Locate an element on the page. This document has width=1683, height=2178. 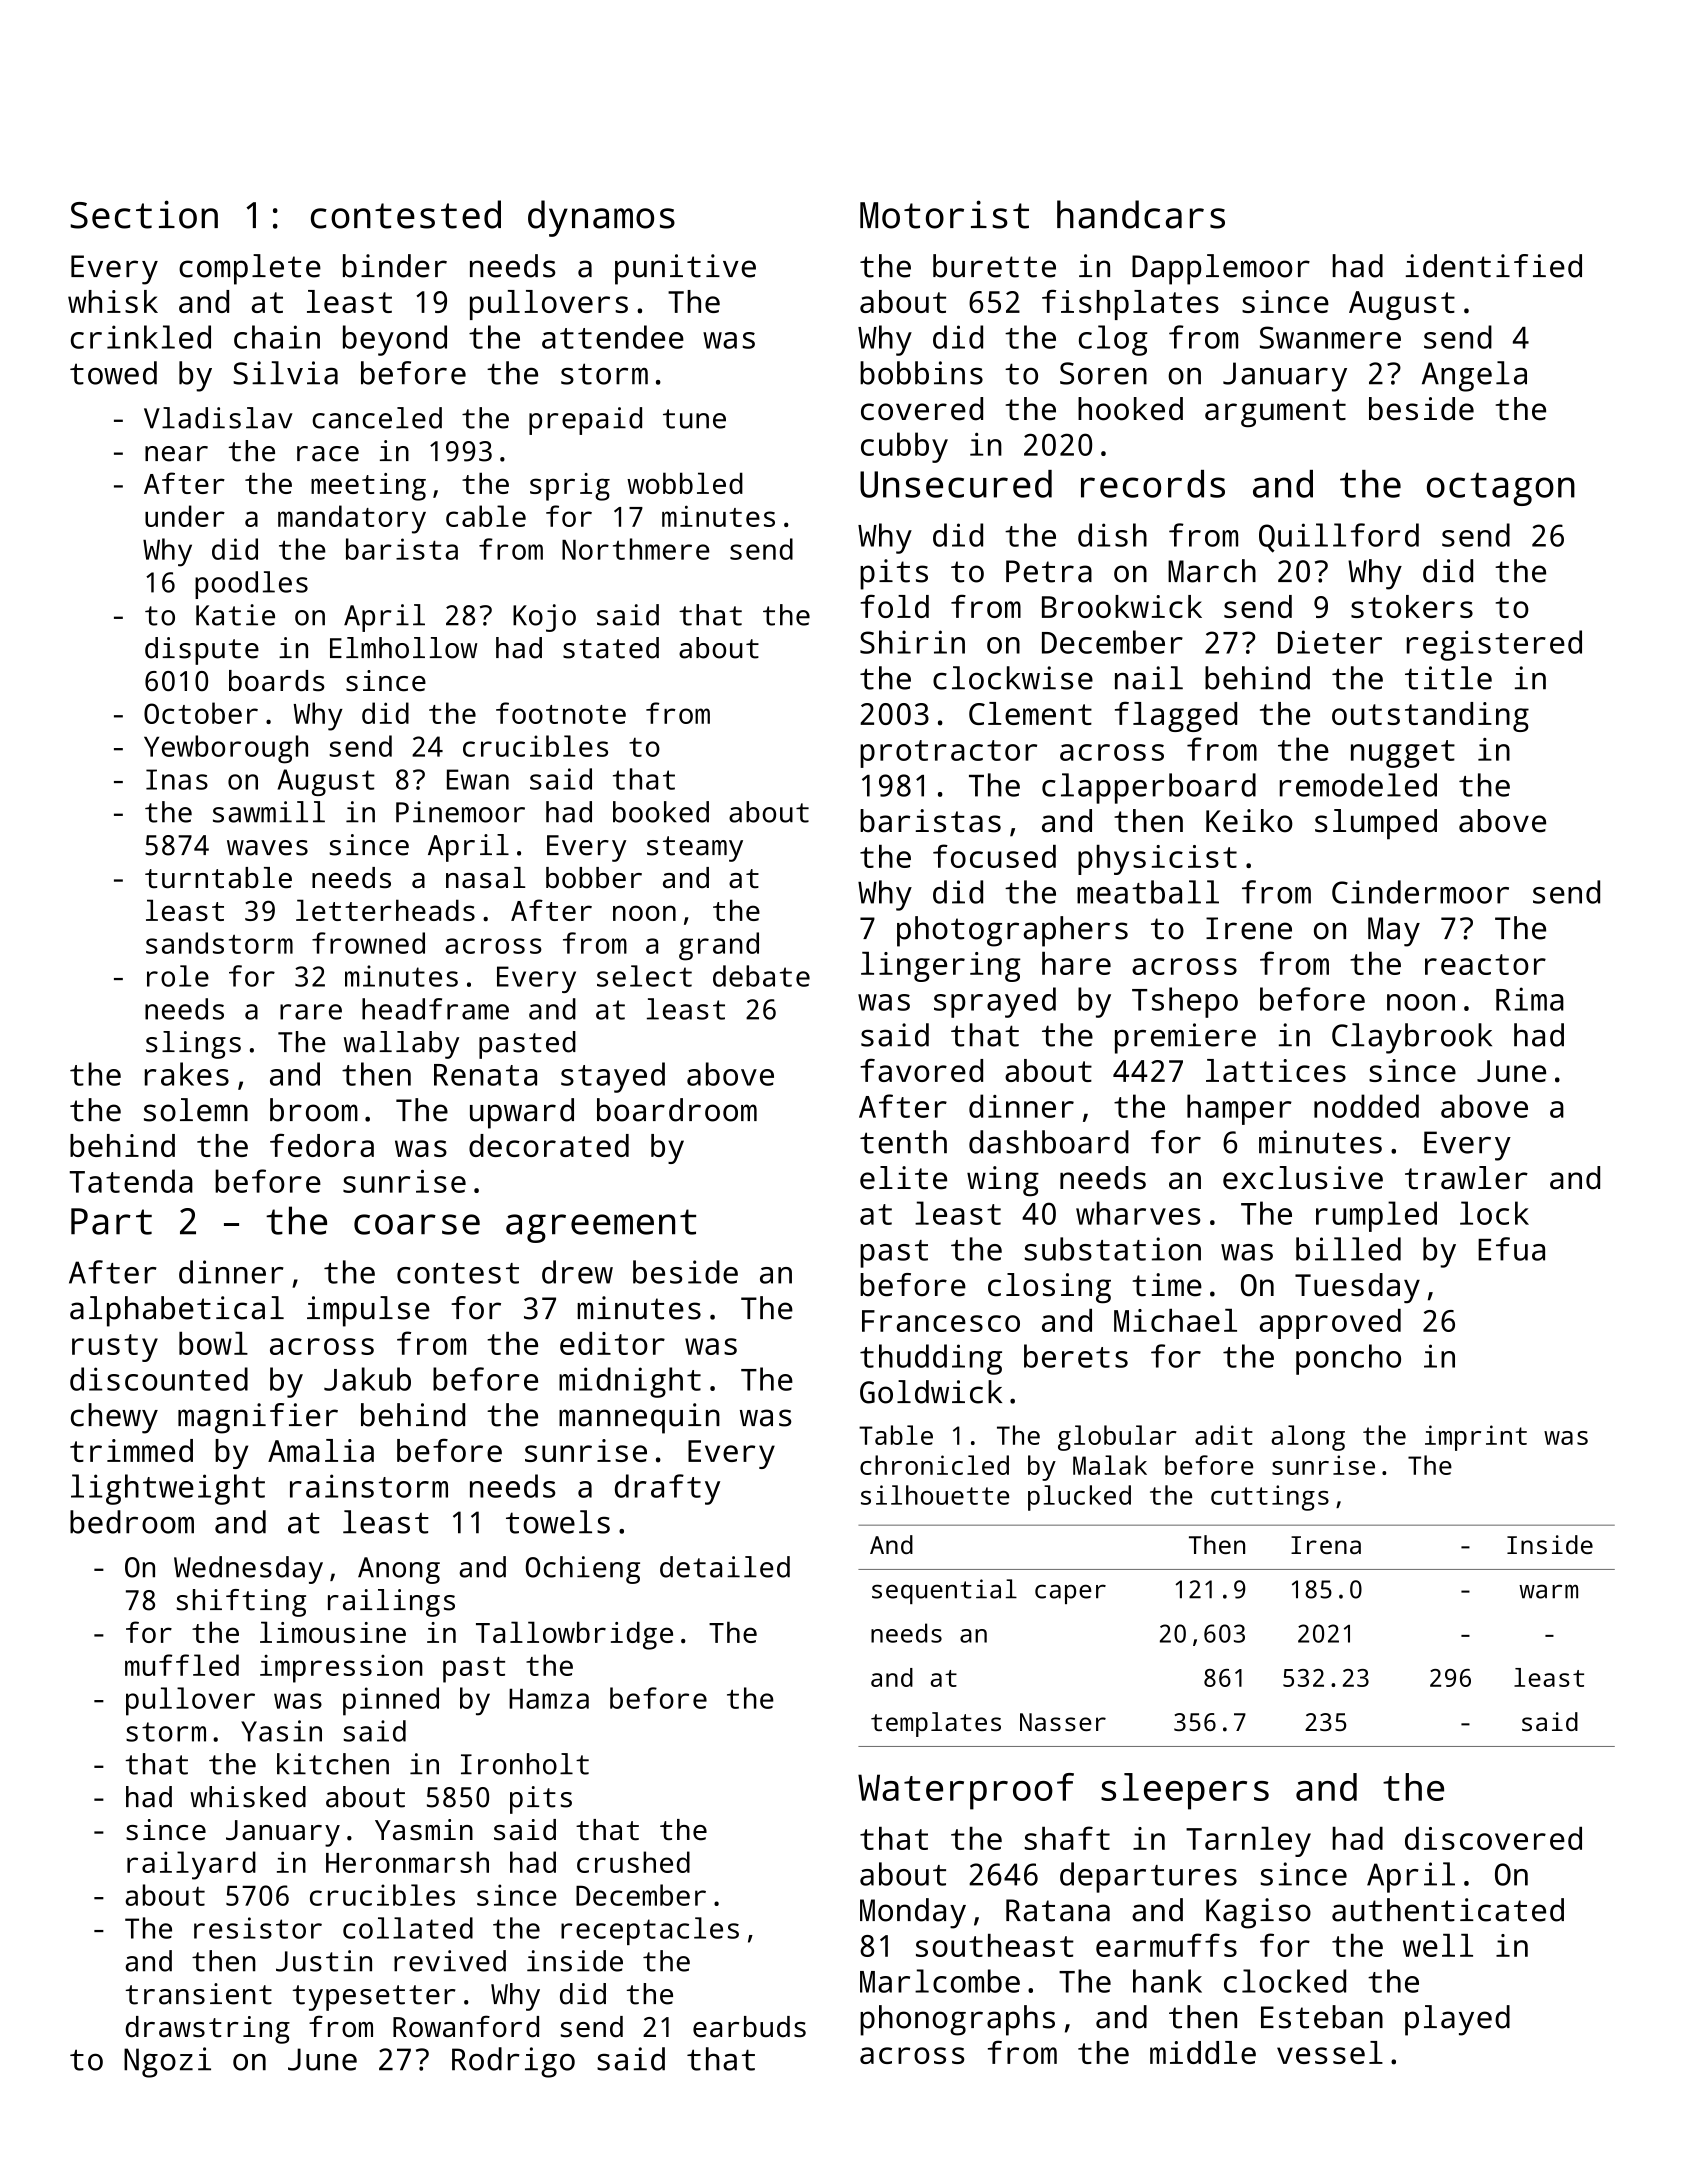
dynamos is located at coordinates (601, 218).
